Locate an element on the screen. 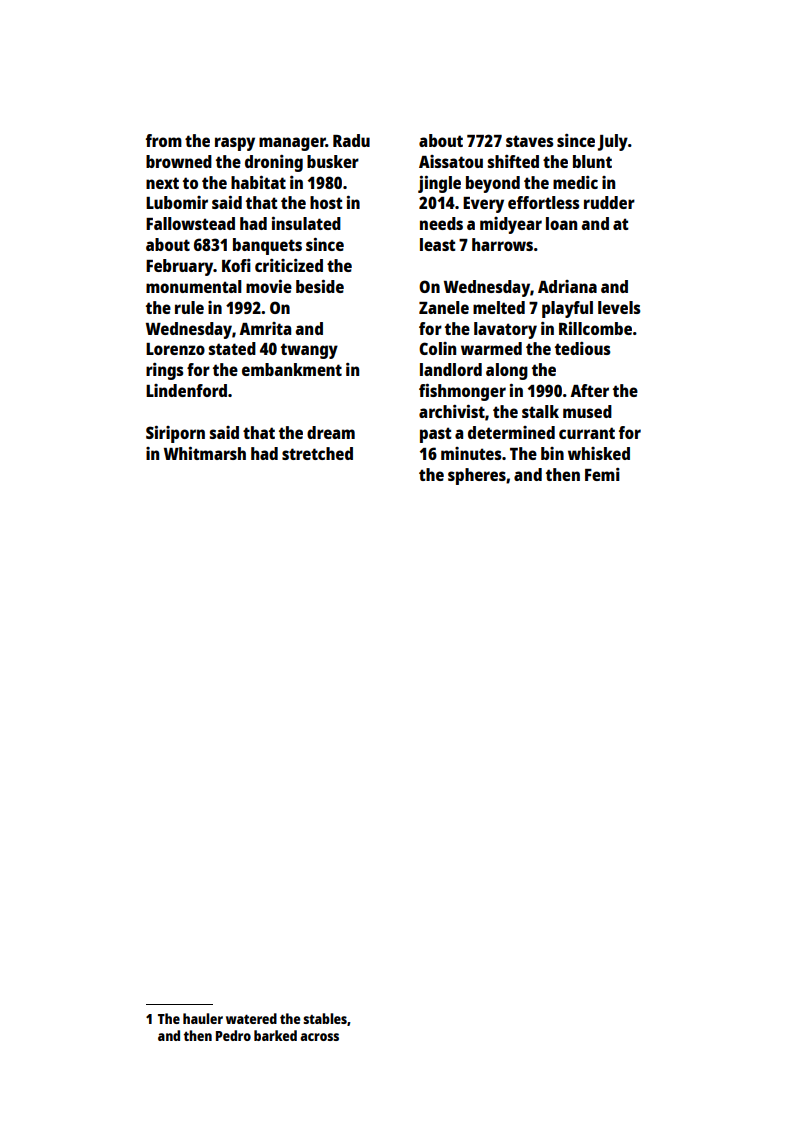 The height and width of the screenshot is (1122, 791). across is located at coordinates (319, 1037).
